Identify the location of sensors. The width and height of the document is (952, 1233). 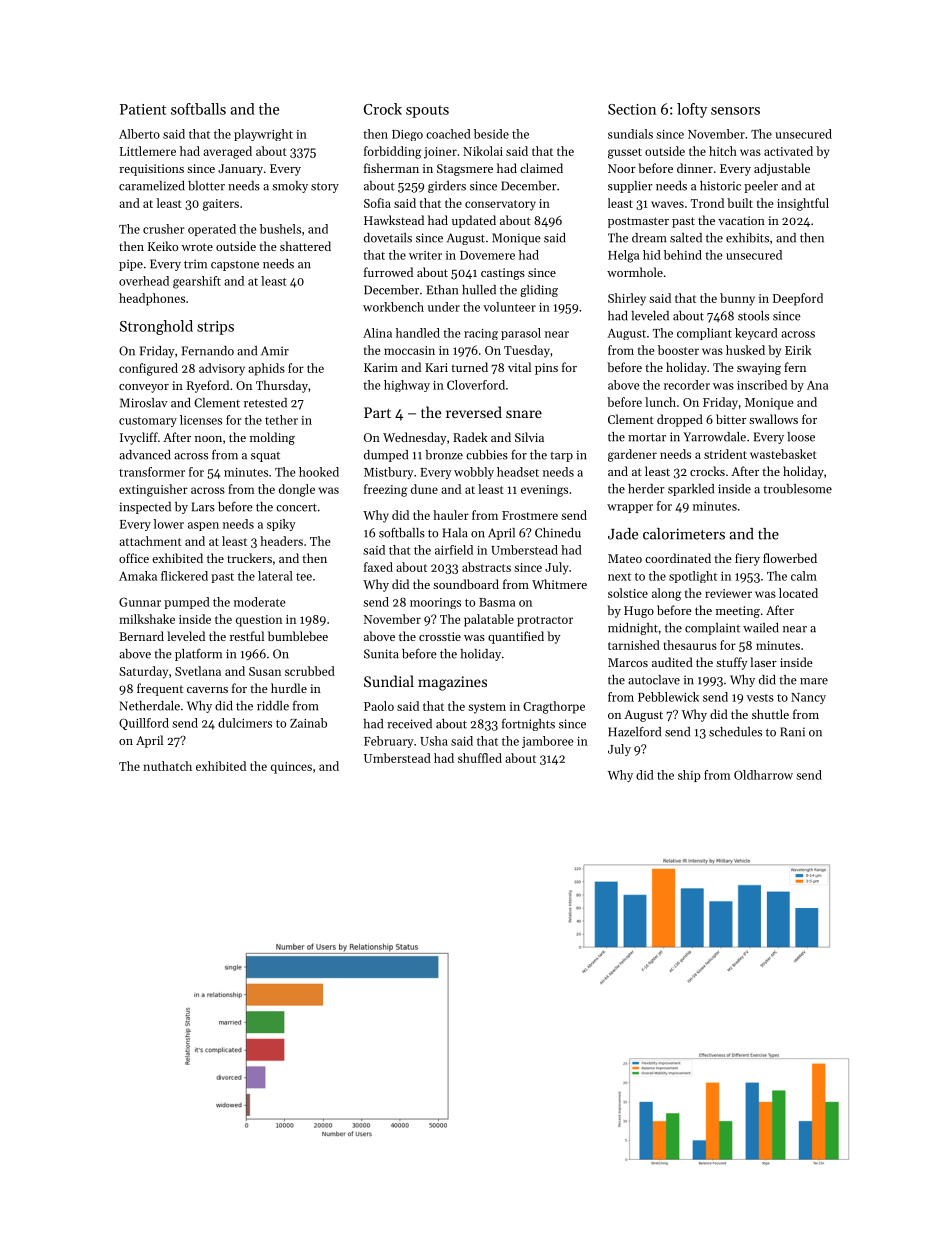
(735, 111).
